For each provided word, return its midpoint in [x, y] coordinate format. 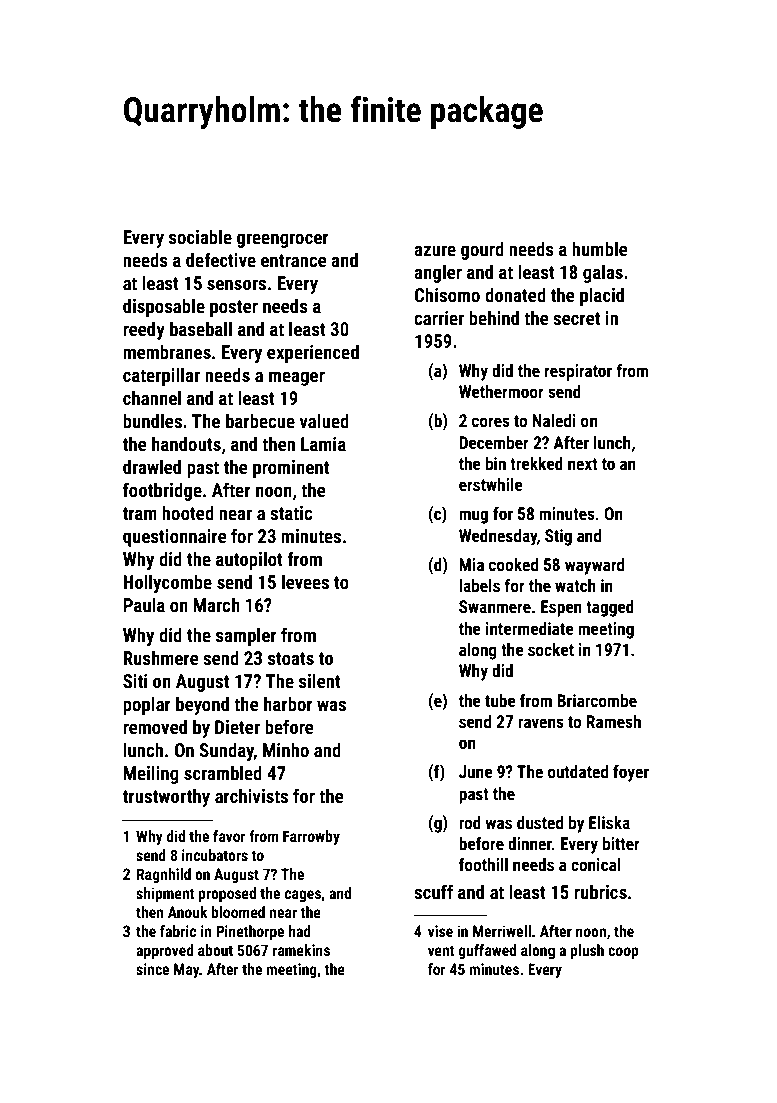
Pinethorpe [250, 932]
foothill [483, 864]
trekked [536, 463]
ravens [541, 723]
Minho [286, 749]
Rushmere [161, 657]
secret [576, 318]
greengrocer [283, 240]
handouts [186, 443]
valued [324, 420]
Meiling [151, 774]
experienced [313, 353]
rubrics [600, 891]
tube [500, 700]
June [476, 771]
